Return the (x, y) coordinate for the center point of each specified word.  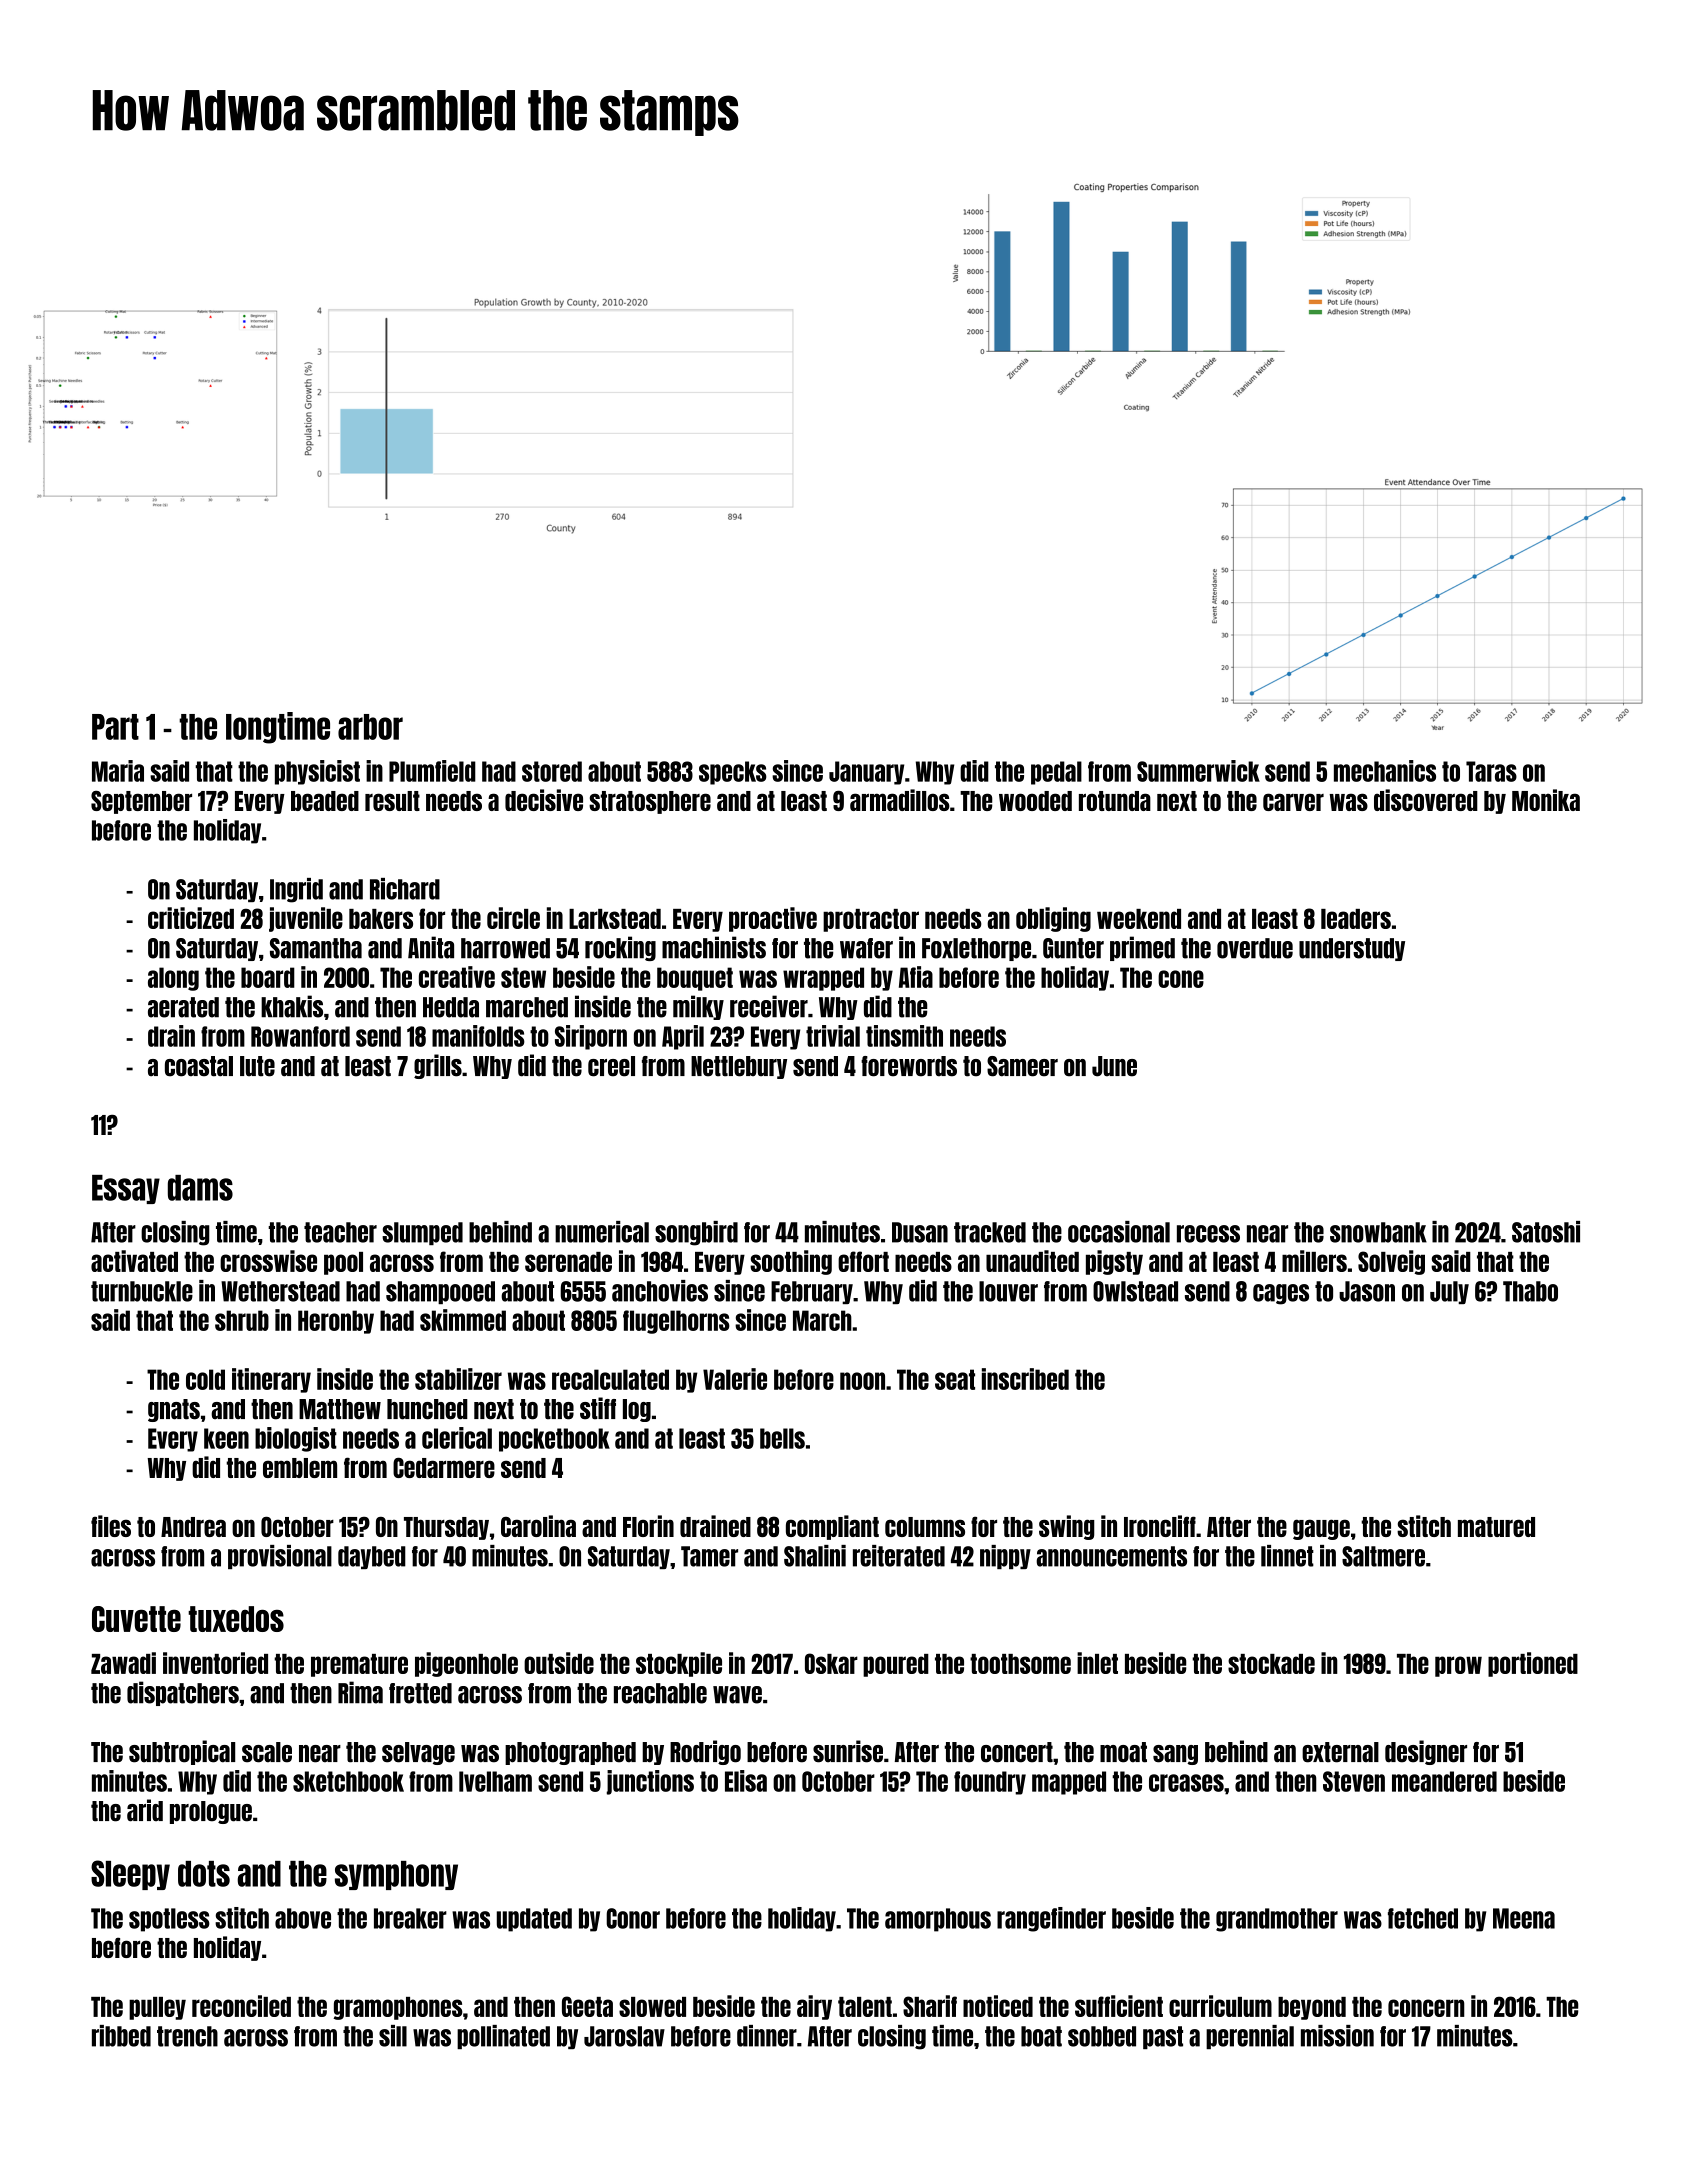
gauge (1321, 1529)
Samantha (316, 948)
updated (534, 1920)
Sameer (1022, 1066)
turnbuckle (142, 1291)
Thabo (1530, 1291)
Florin (648, 1526)
